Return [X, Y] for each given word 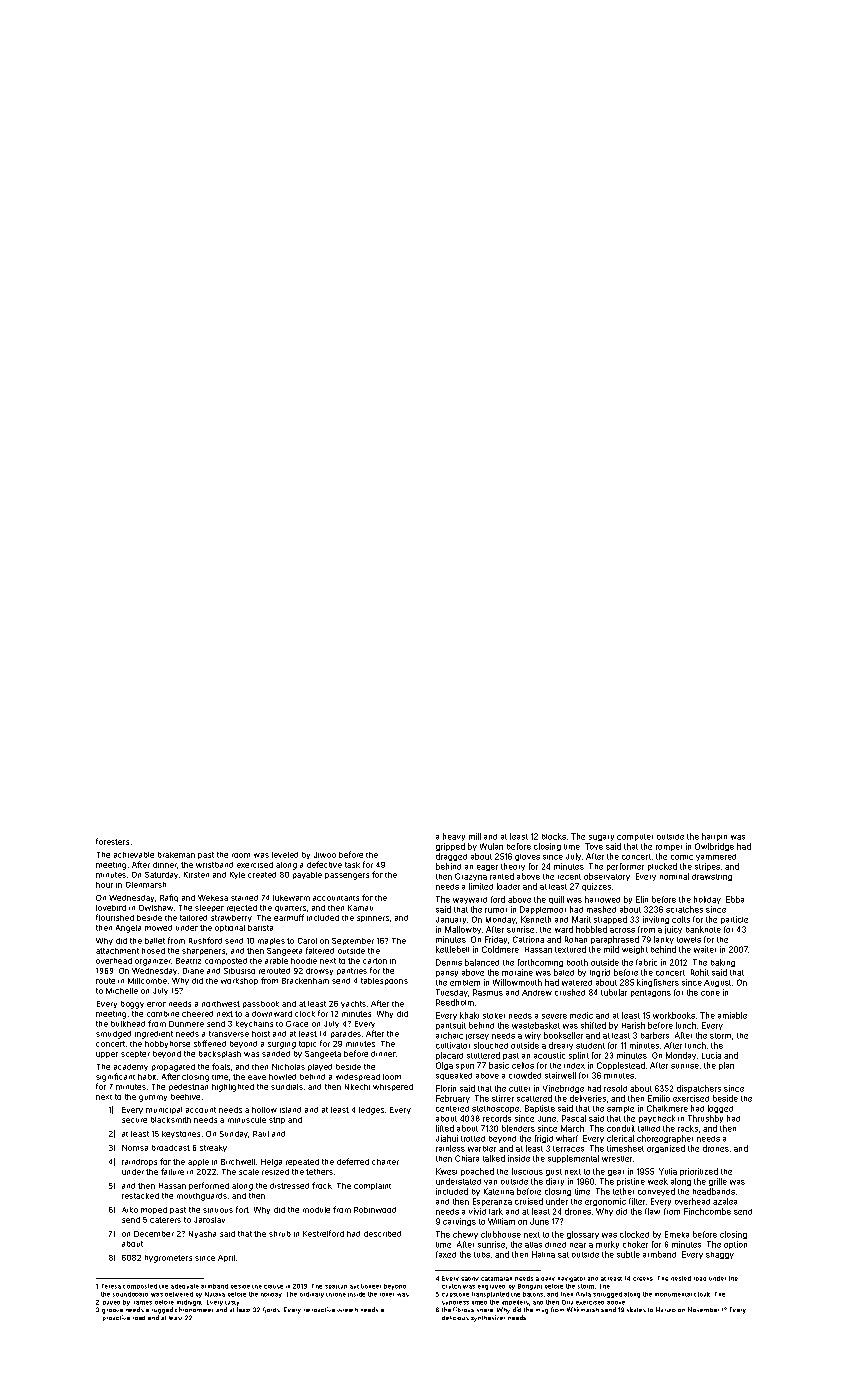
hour [104, 885]
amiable [732, 1015]
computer [635, 837]
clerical [620, 1138]
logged [720, 1109]
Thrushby [705, 1119]
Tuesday [452, 993]
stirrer [503, 1098]
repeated [302, 1162]
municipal [164, 1110]
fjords [271, 1310]
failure [172, 1171]
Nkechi [357, 1087]
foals [221, 1066]
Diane [193, 971]
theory [513, 867]
